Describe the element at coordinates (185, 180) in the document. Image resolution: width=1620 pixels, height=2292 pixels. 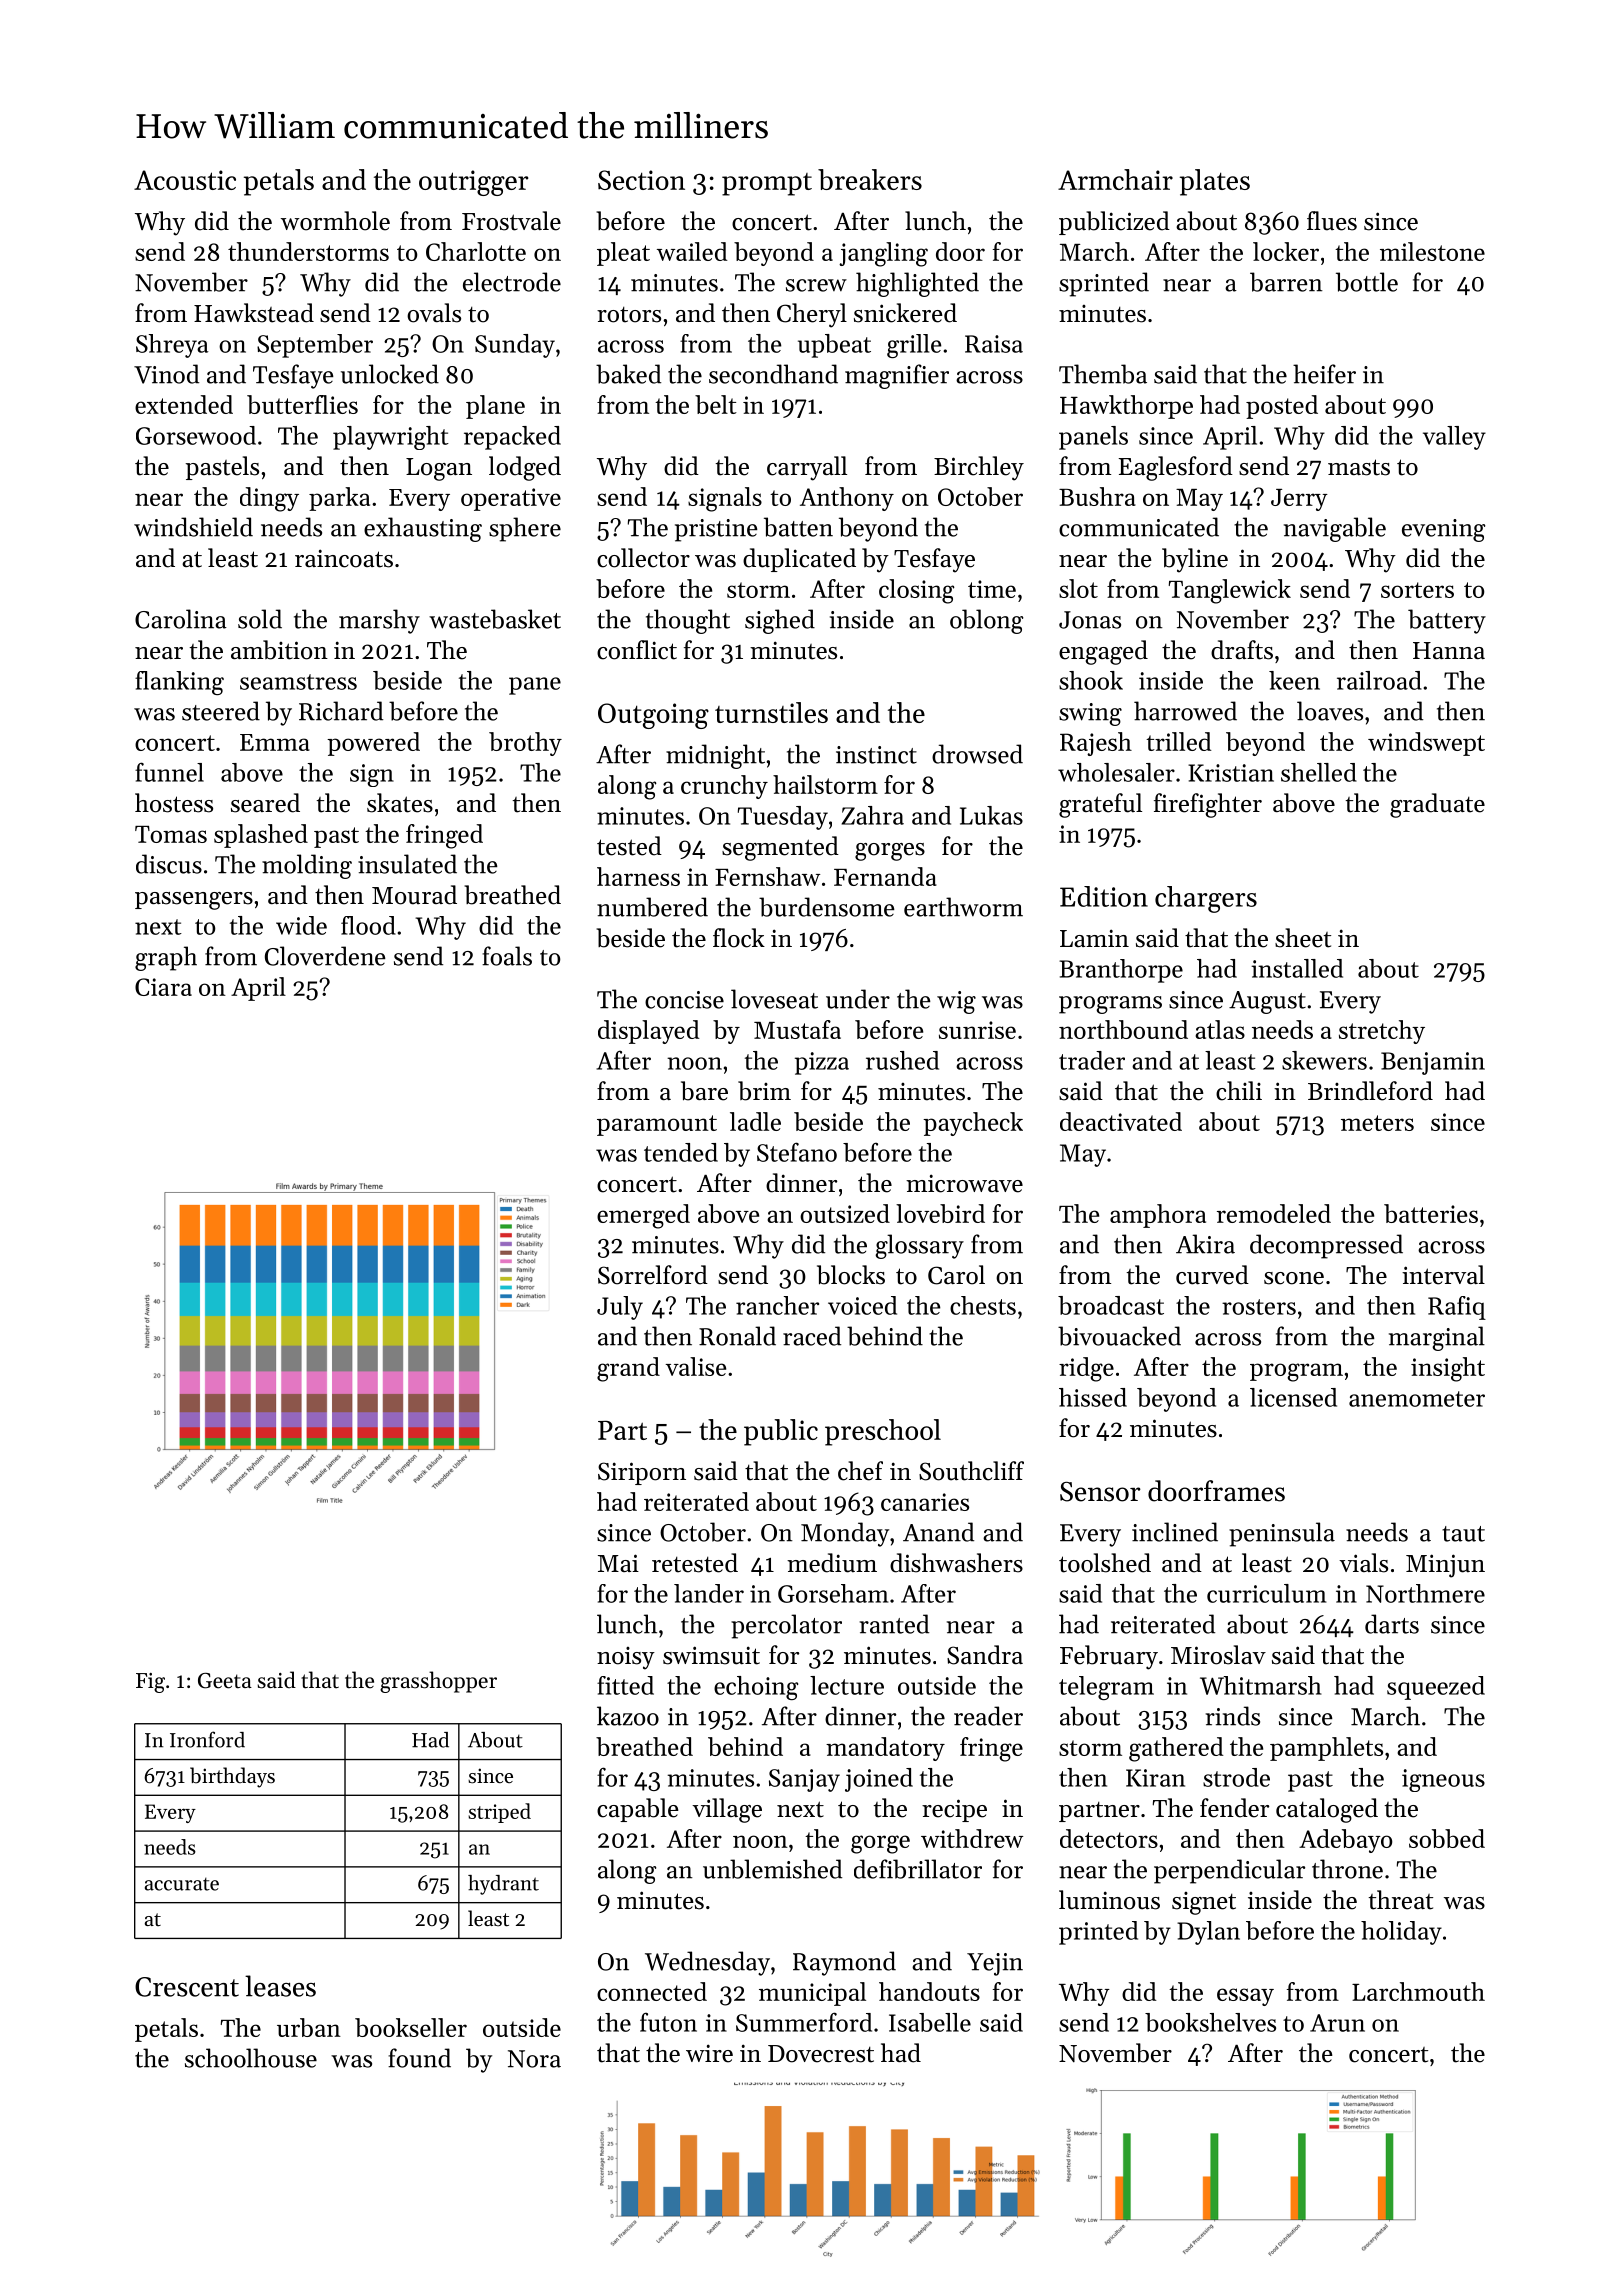
I see `Acoustic` at that location.
